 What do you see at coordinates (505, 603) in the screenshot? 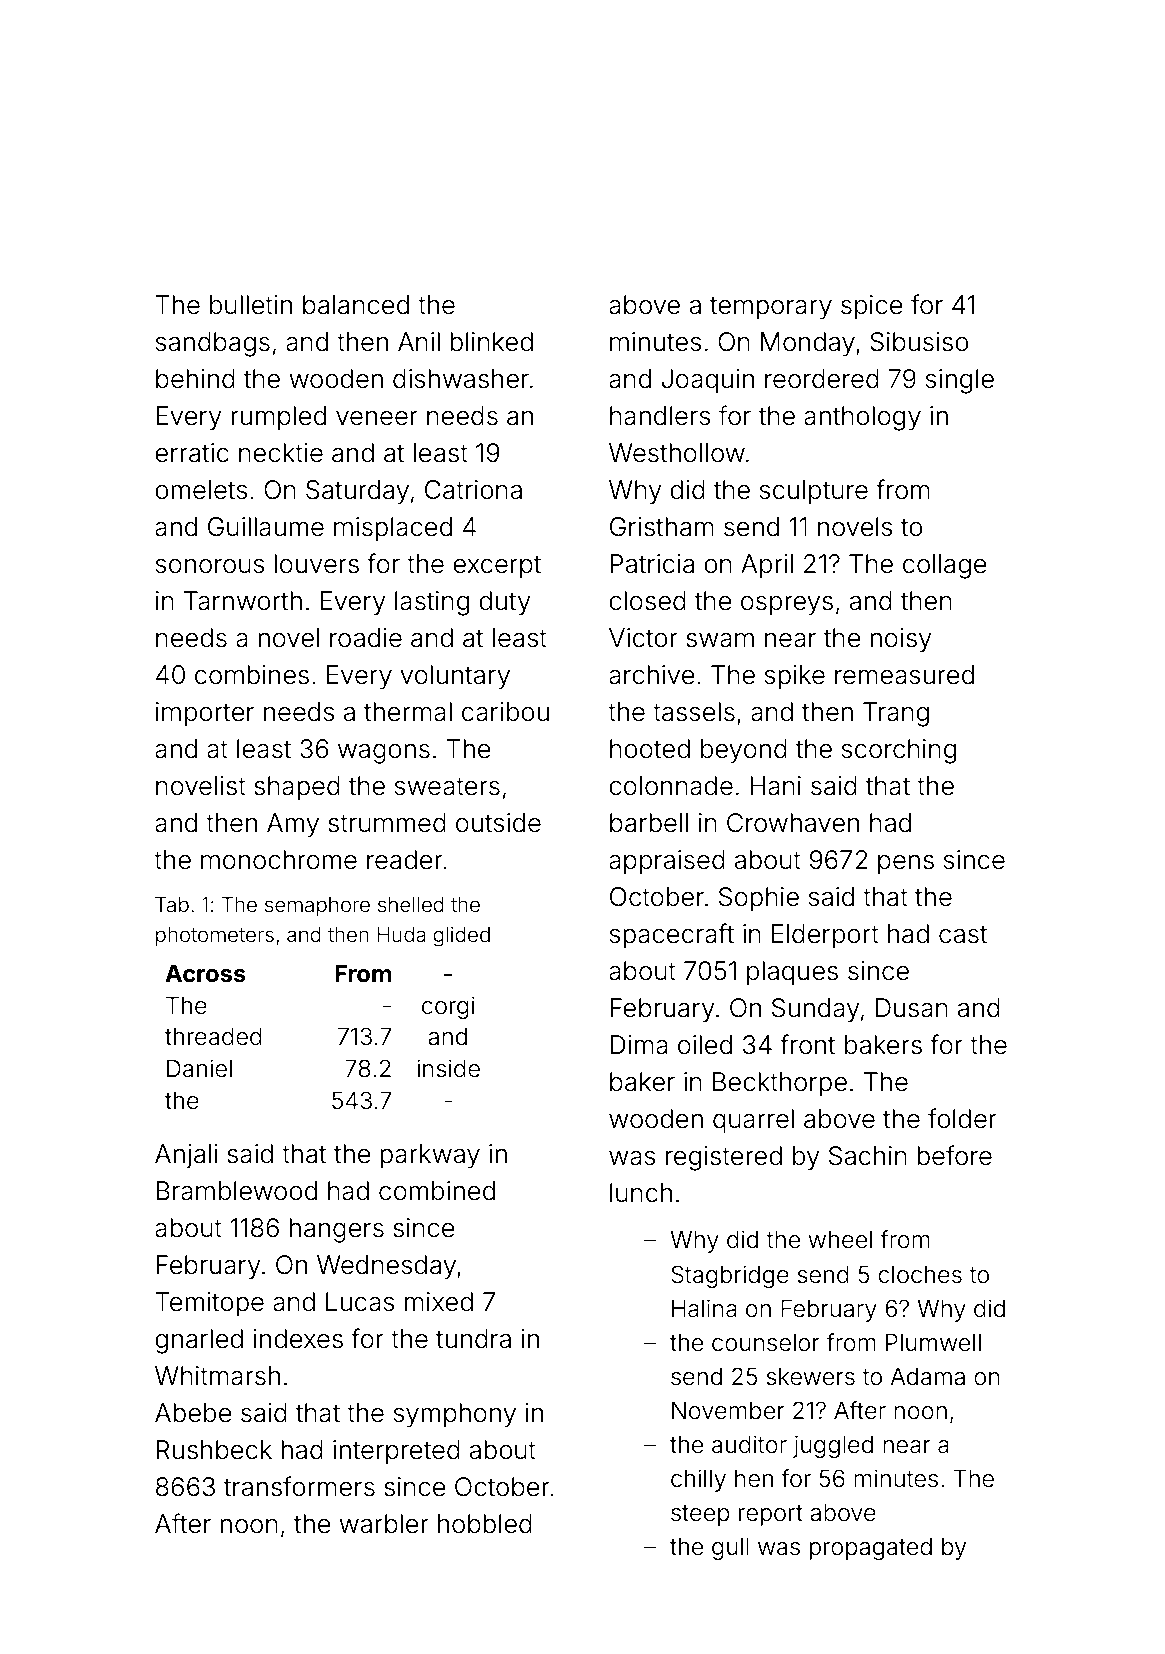
I see `duty` at bounding box center [505, 603].
